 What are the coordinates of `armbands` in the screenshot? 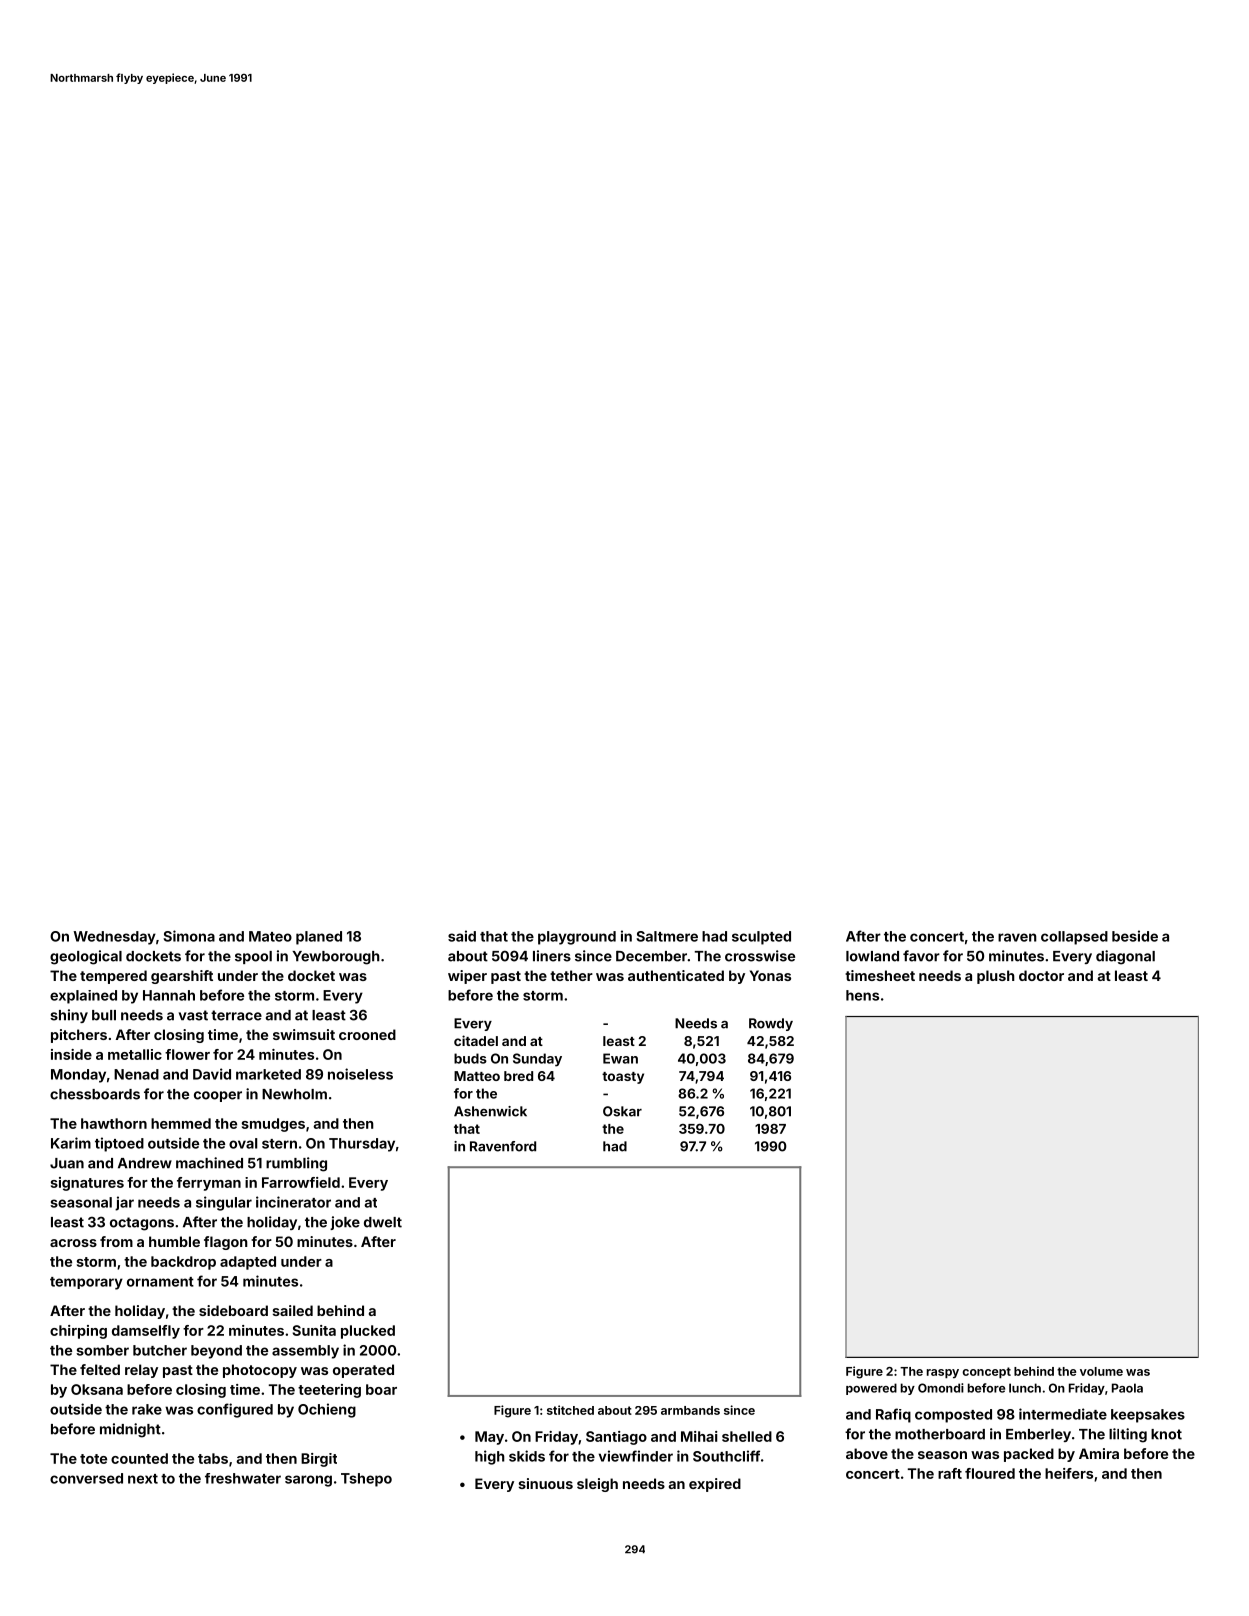 It's located at (690, 1410).
